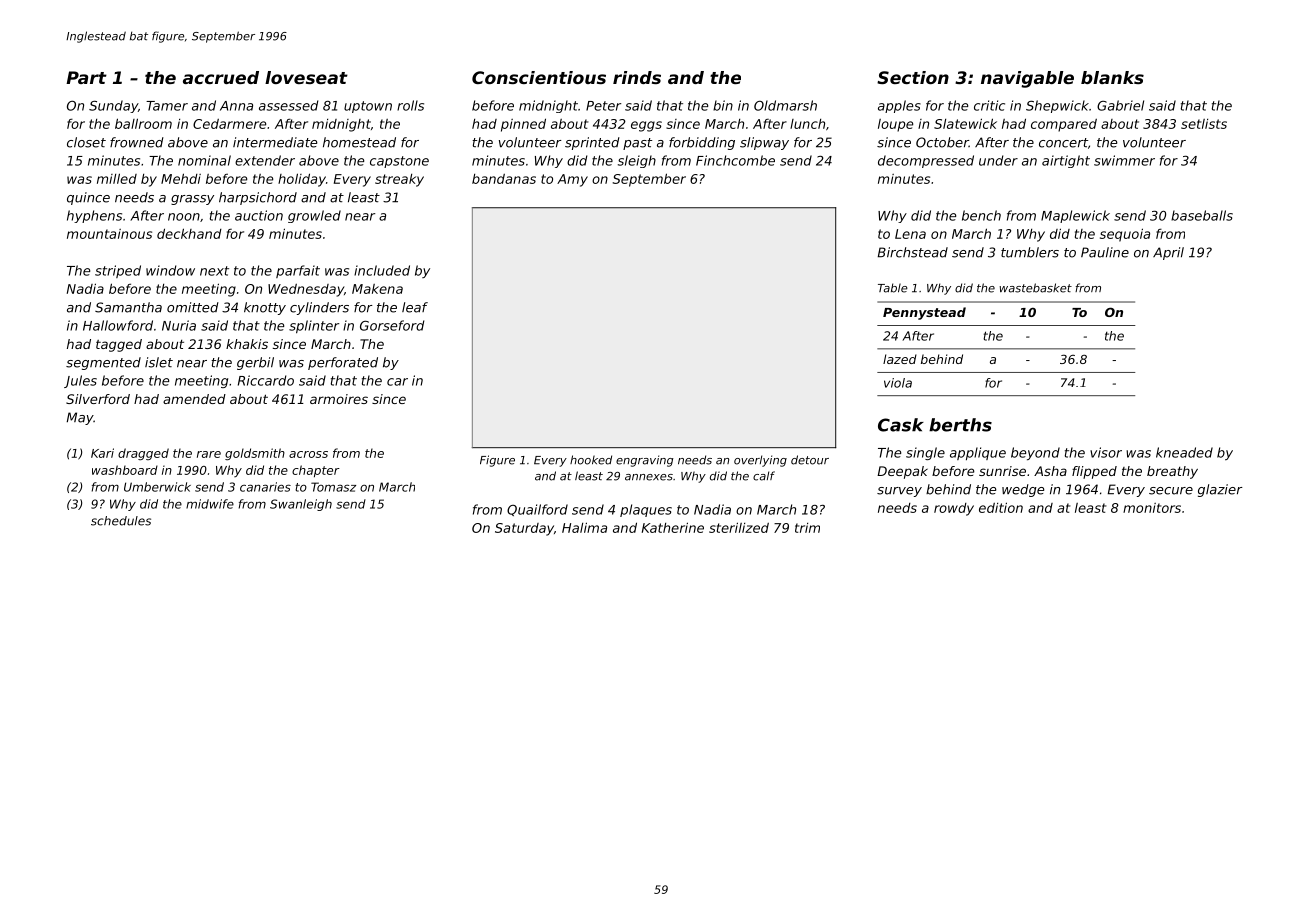 The height and width of the page is (924, 1308). I want to click on Amy, so click(572, 180).
